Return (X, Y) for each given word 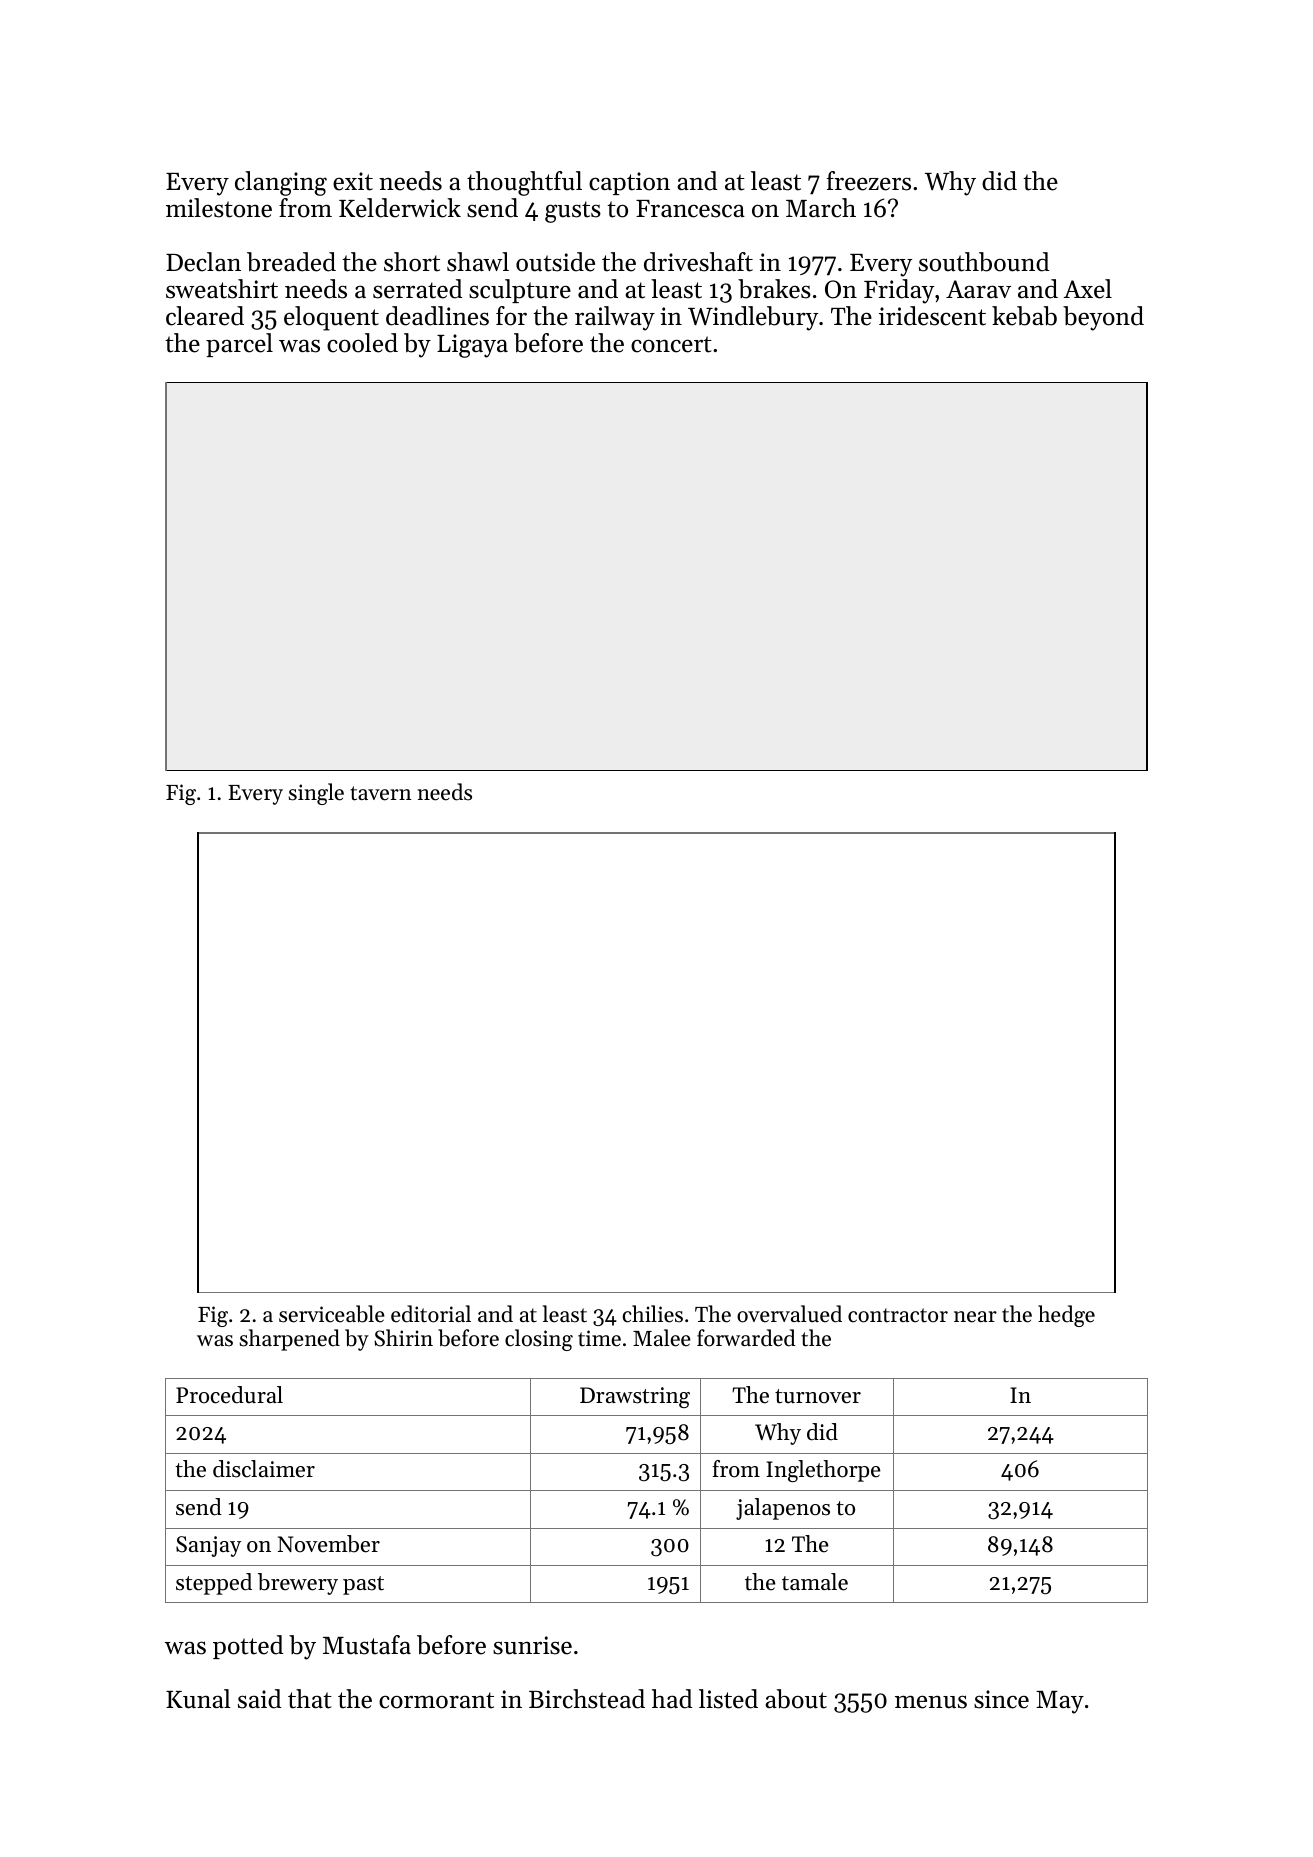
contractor (898, 1315)
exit (353, 181)
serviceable (332, 1314)
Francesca (690, 209)
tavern (381, 793)
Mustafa (367, 1645)
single (316, 794)
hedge (1066, 1316)
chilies (653, 1314)
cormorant (436, 1700)
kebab (1024, 316)
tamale (815, 1582)
